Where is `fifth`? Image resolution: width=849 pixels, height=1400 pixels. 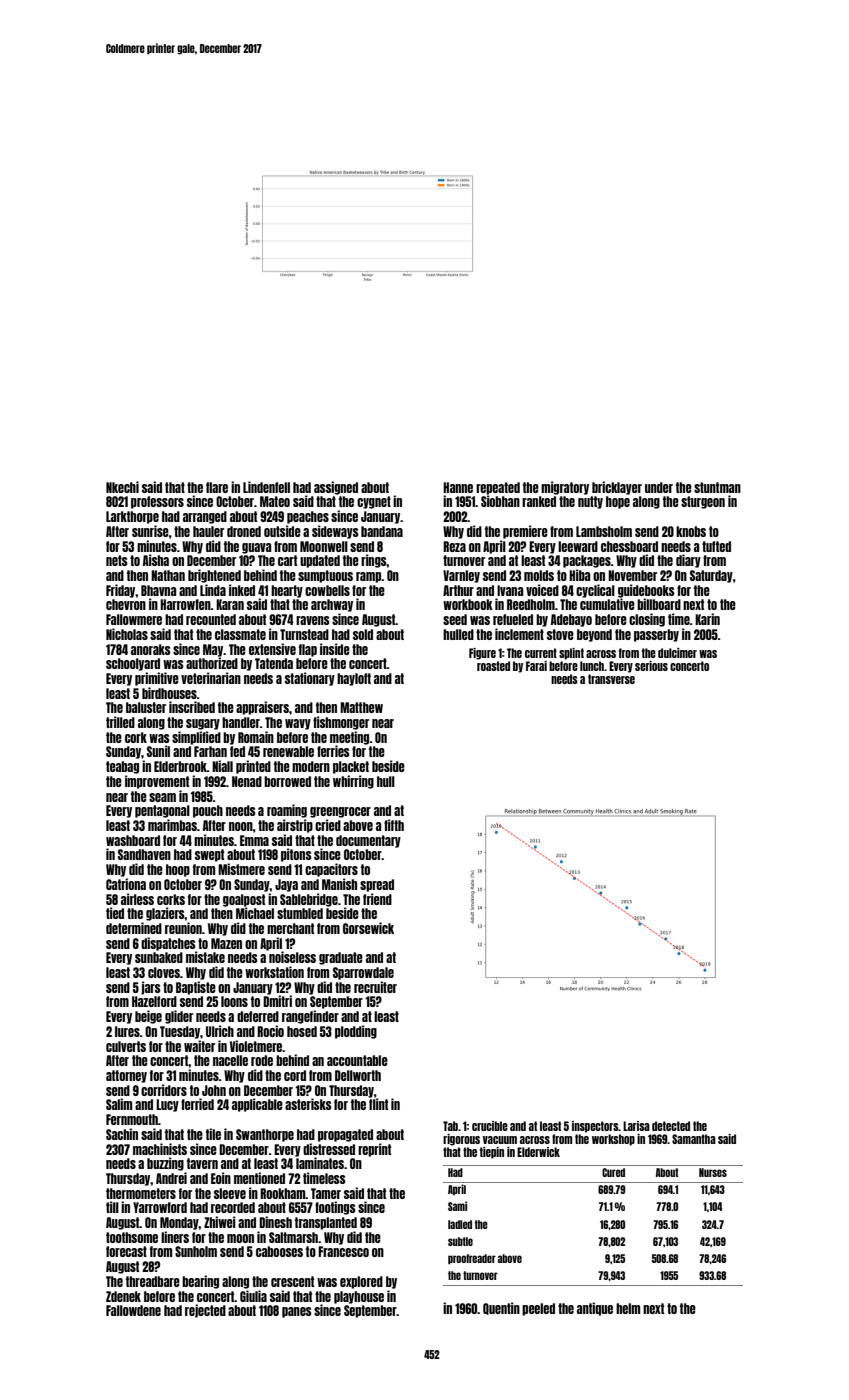 fifth is located at coordinates (394, 825).
